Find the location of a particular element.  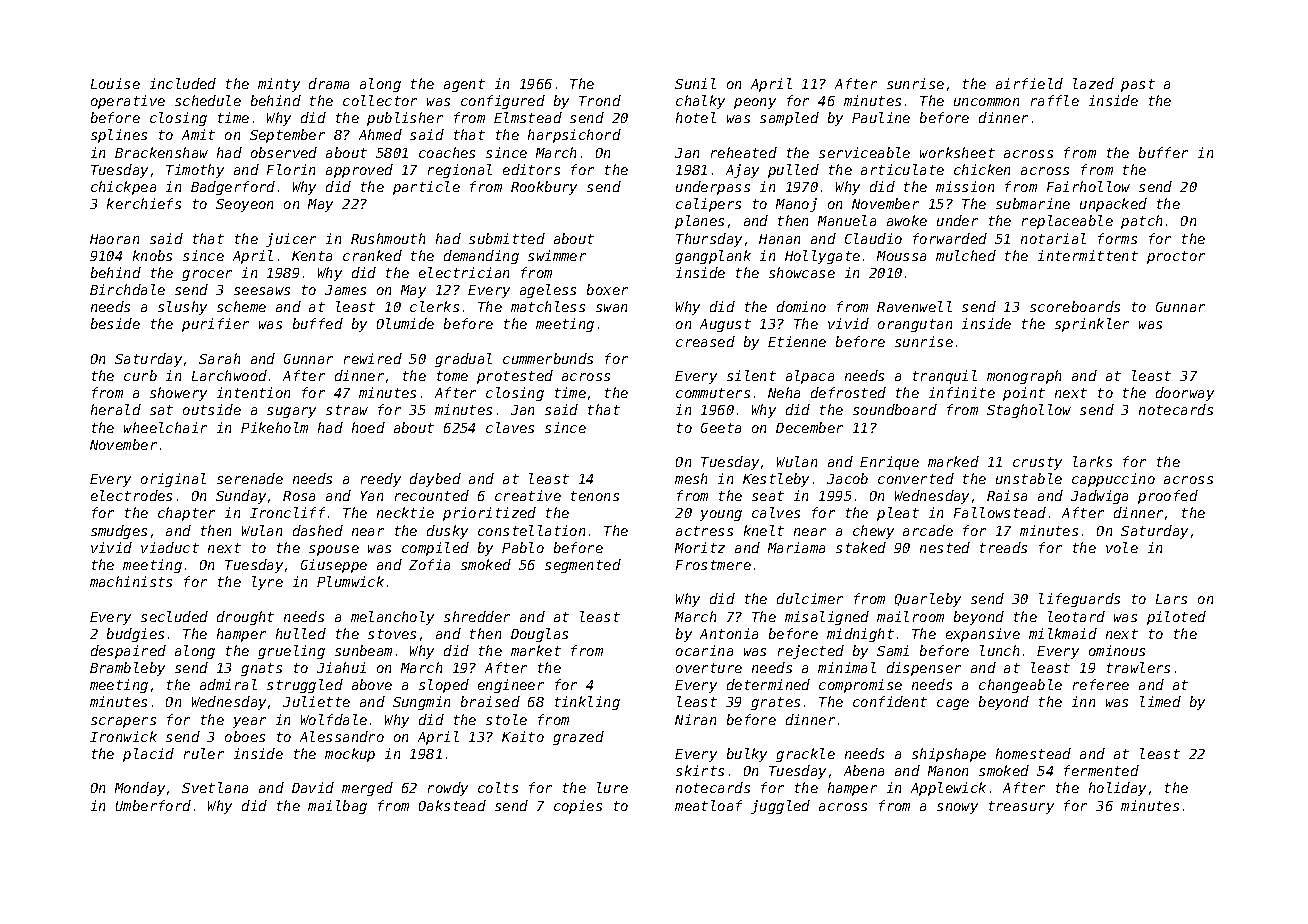

sprinkler is located at coordinates (1092, 325).
